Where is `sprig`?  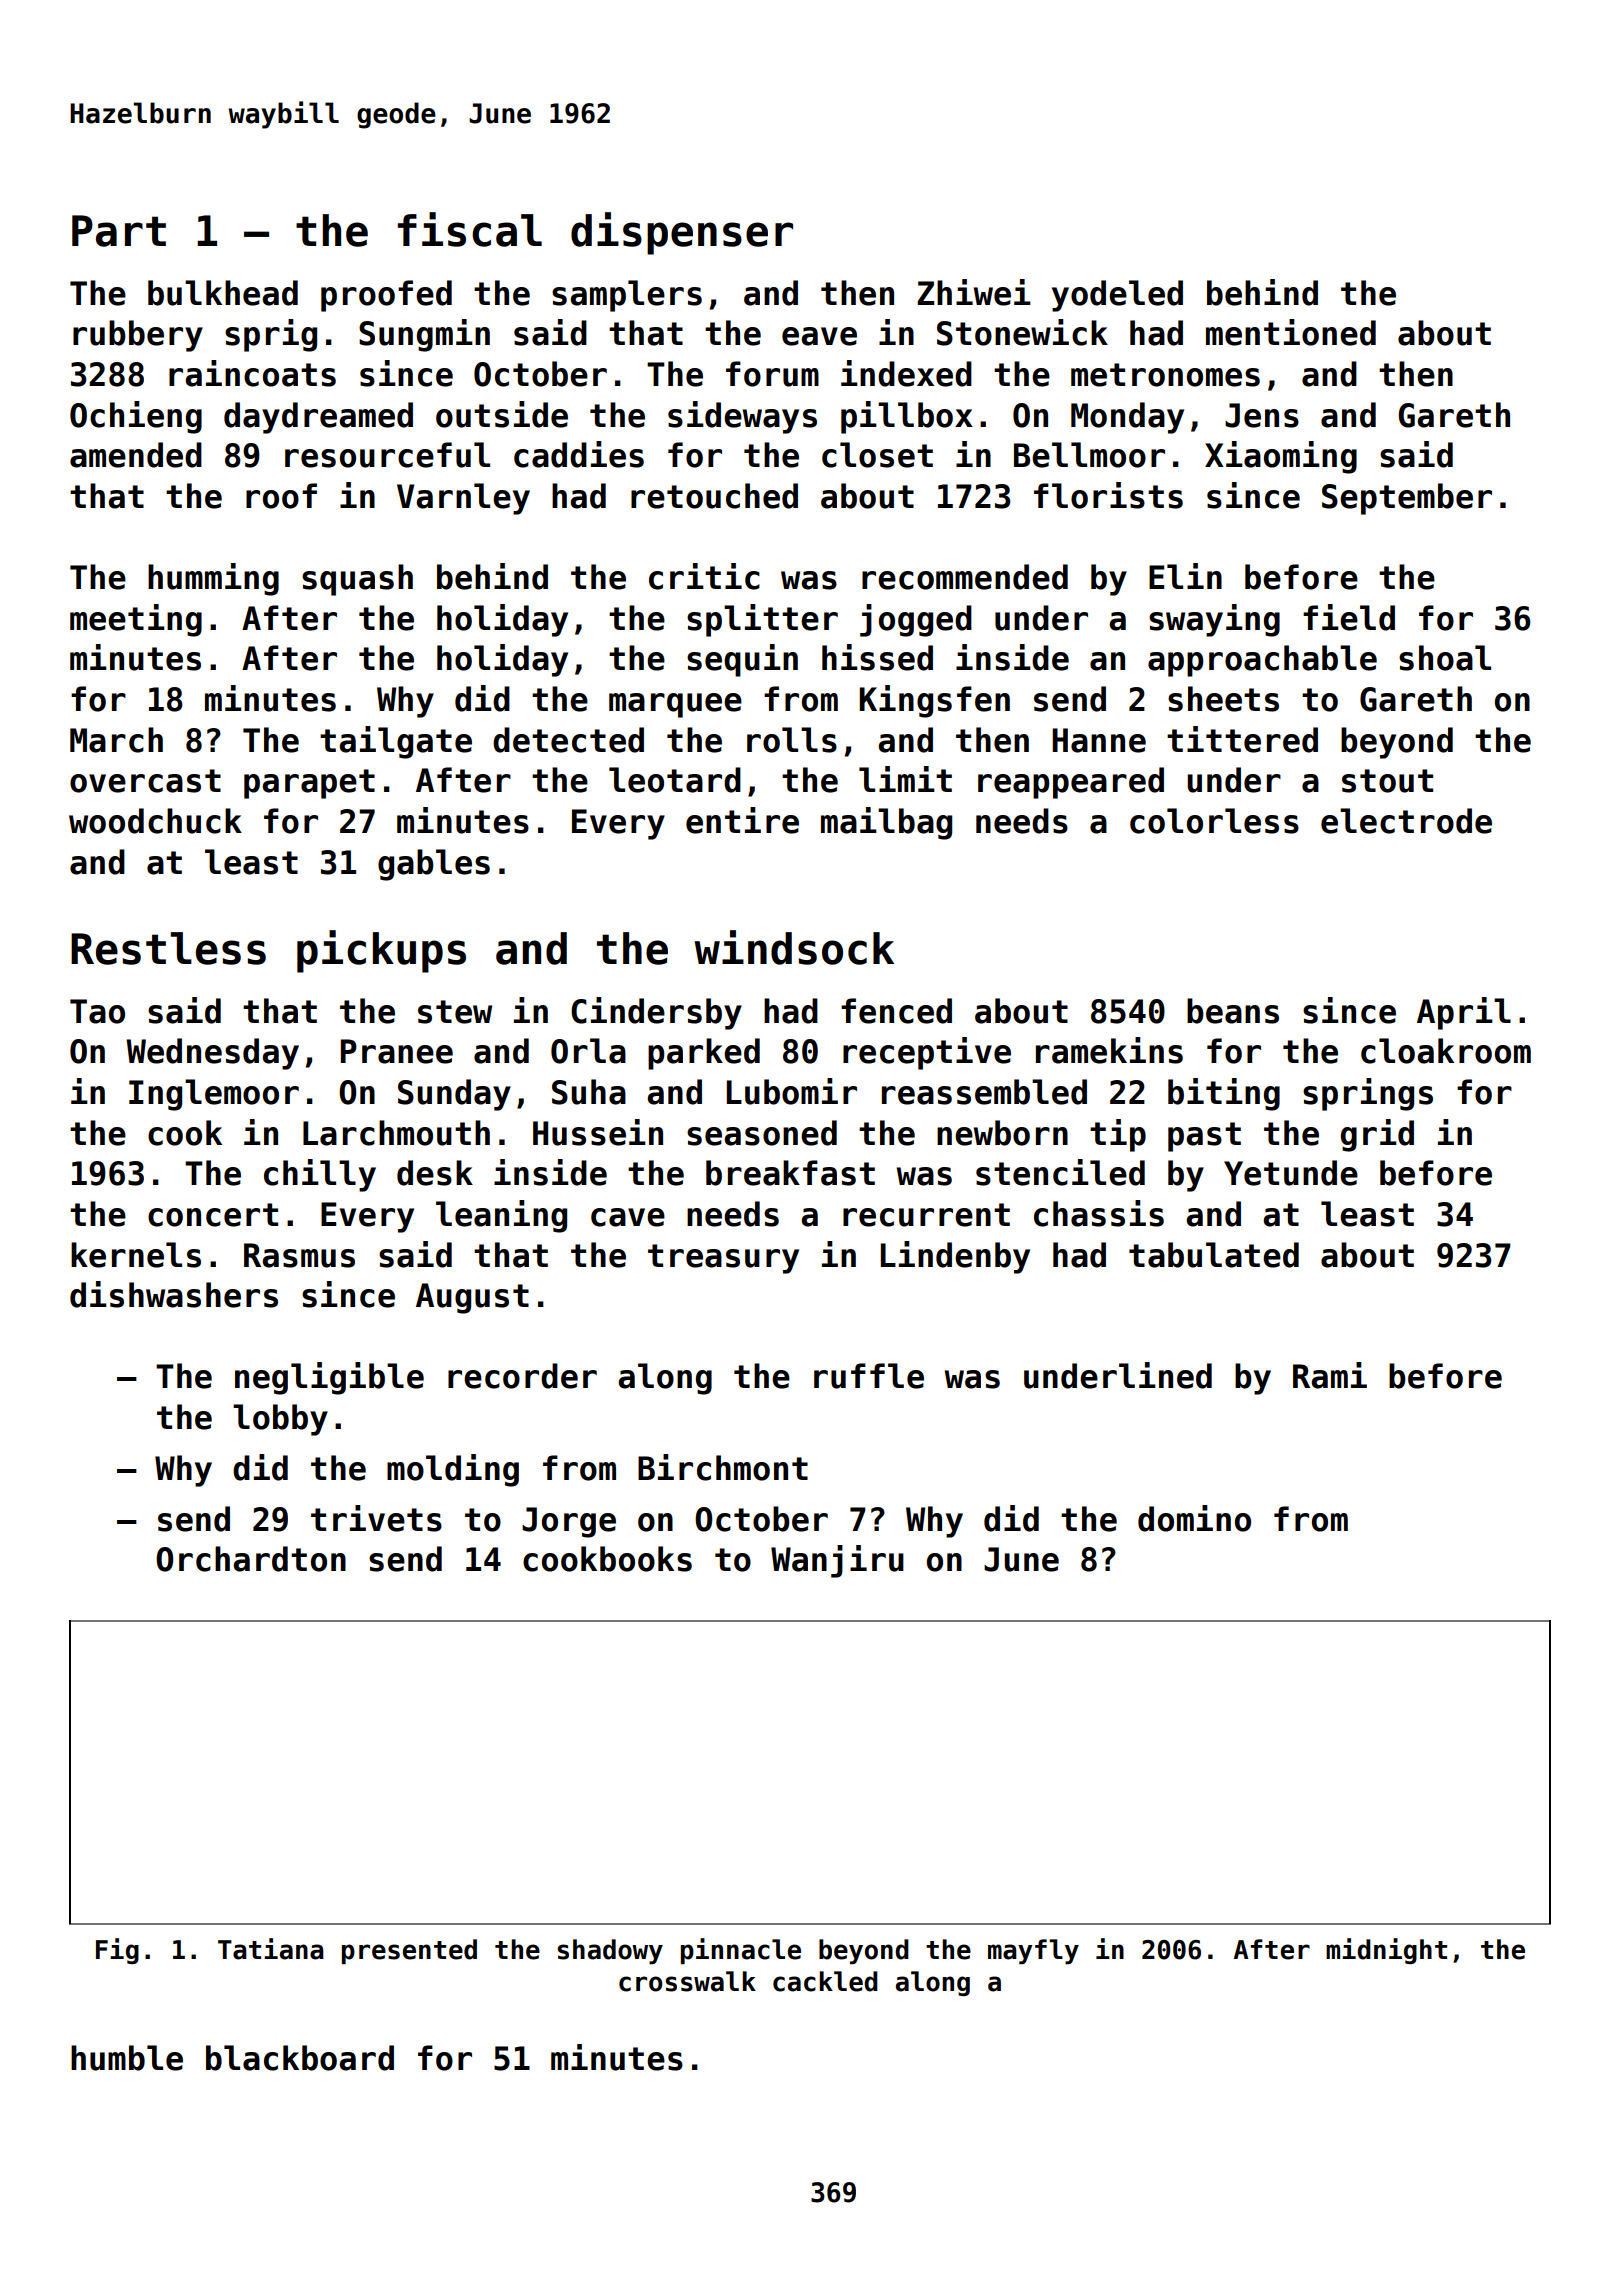 sprig is located at coordinates (271, 335).
